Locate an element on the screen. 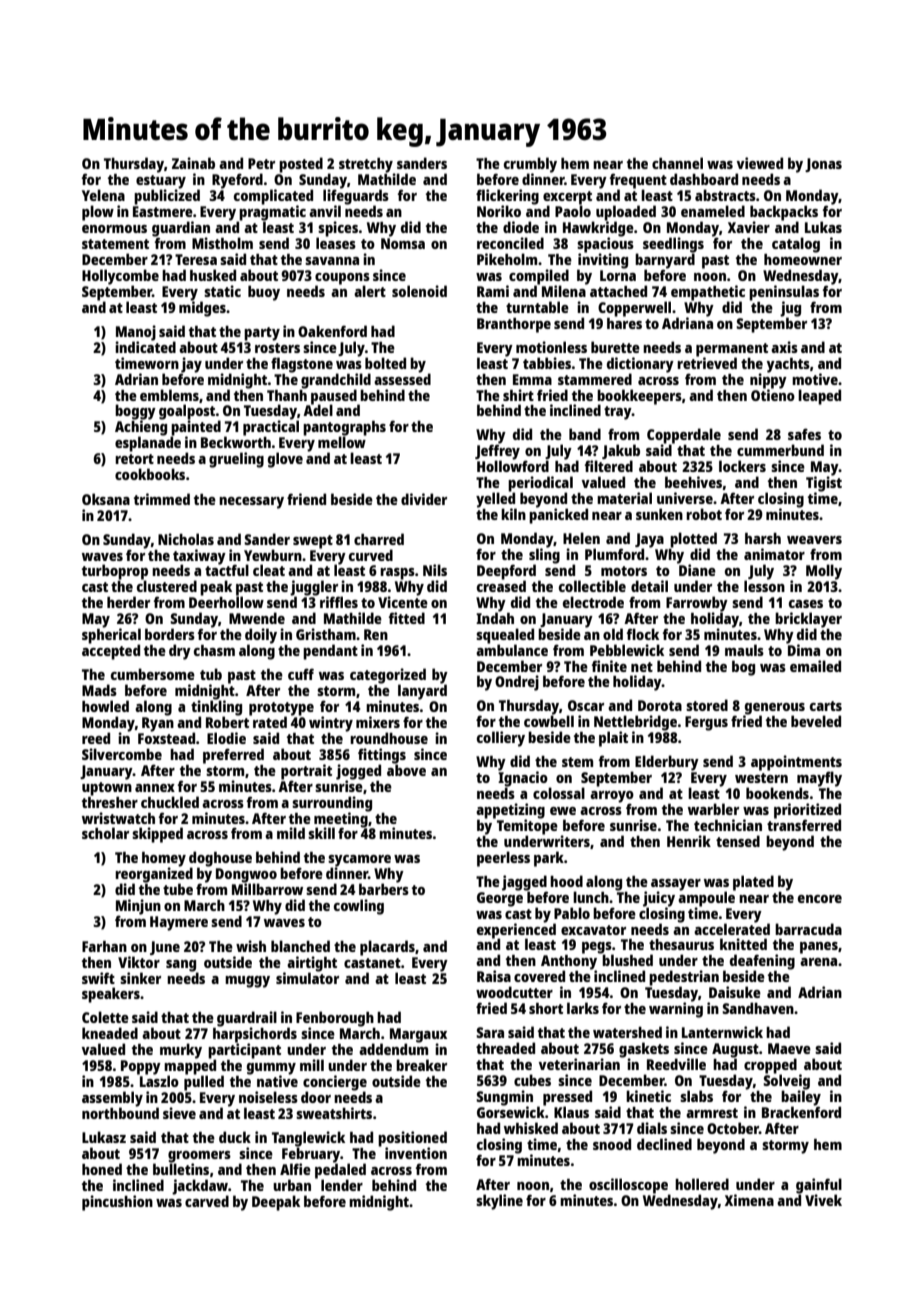  preferred is located at coordinates (233, 756).
